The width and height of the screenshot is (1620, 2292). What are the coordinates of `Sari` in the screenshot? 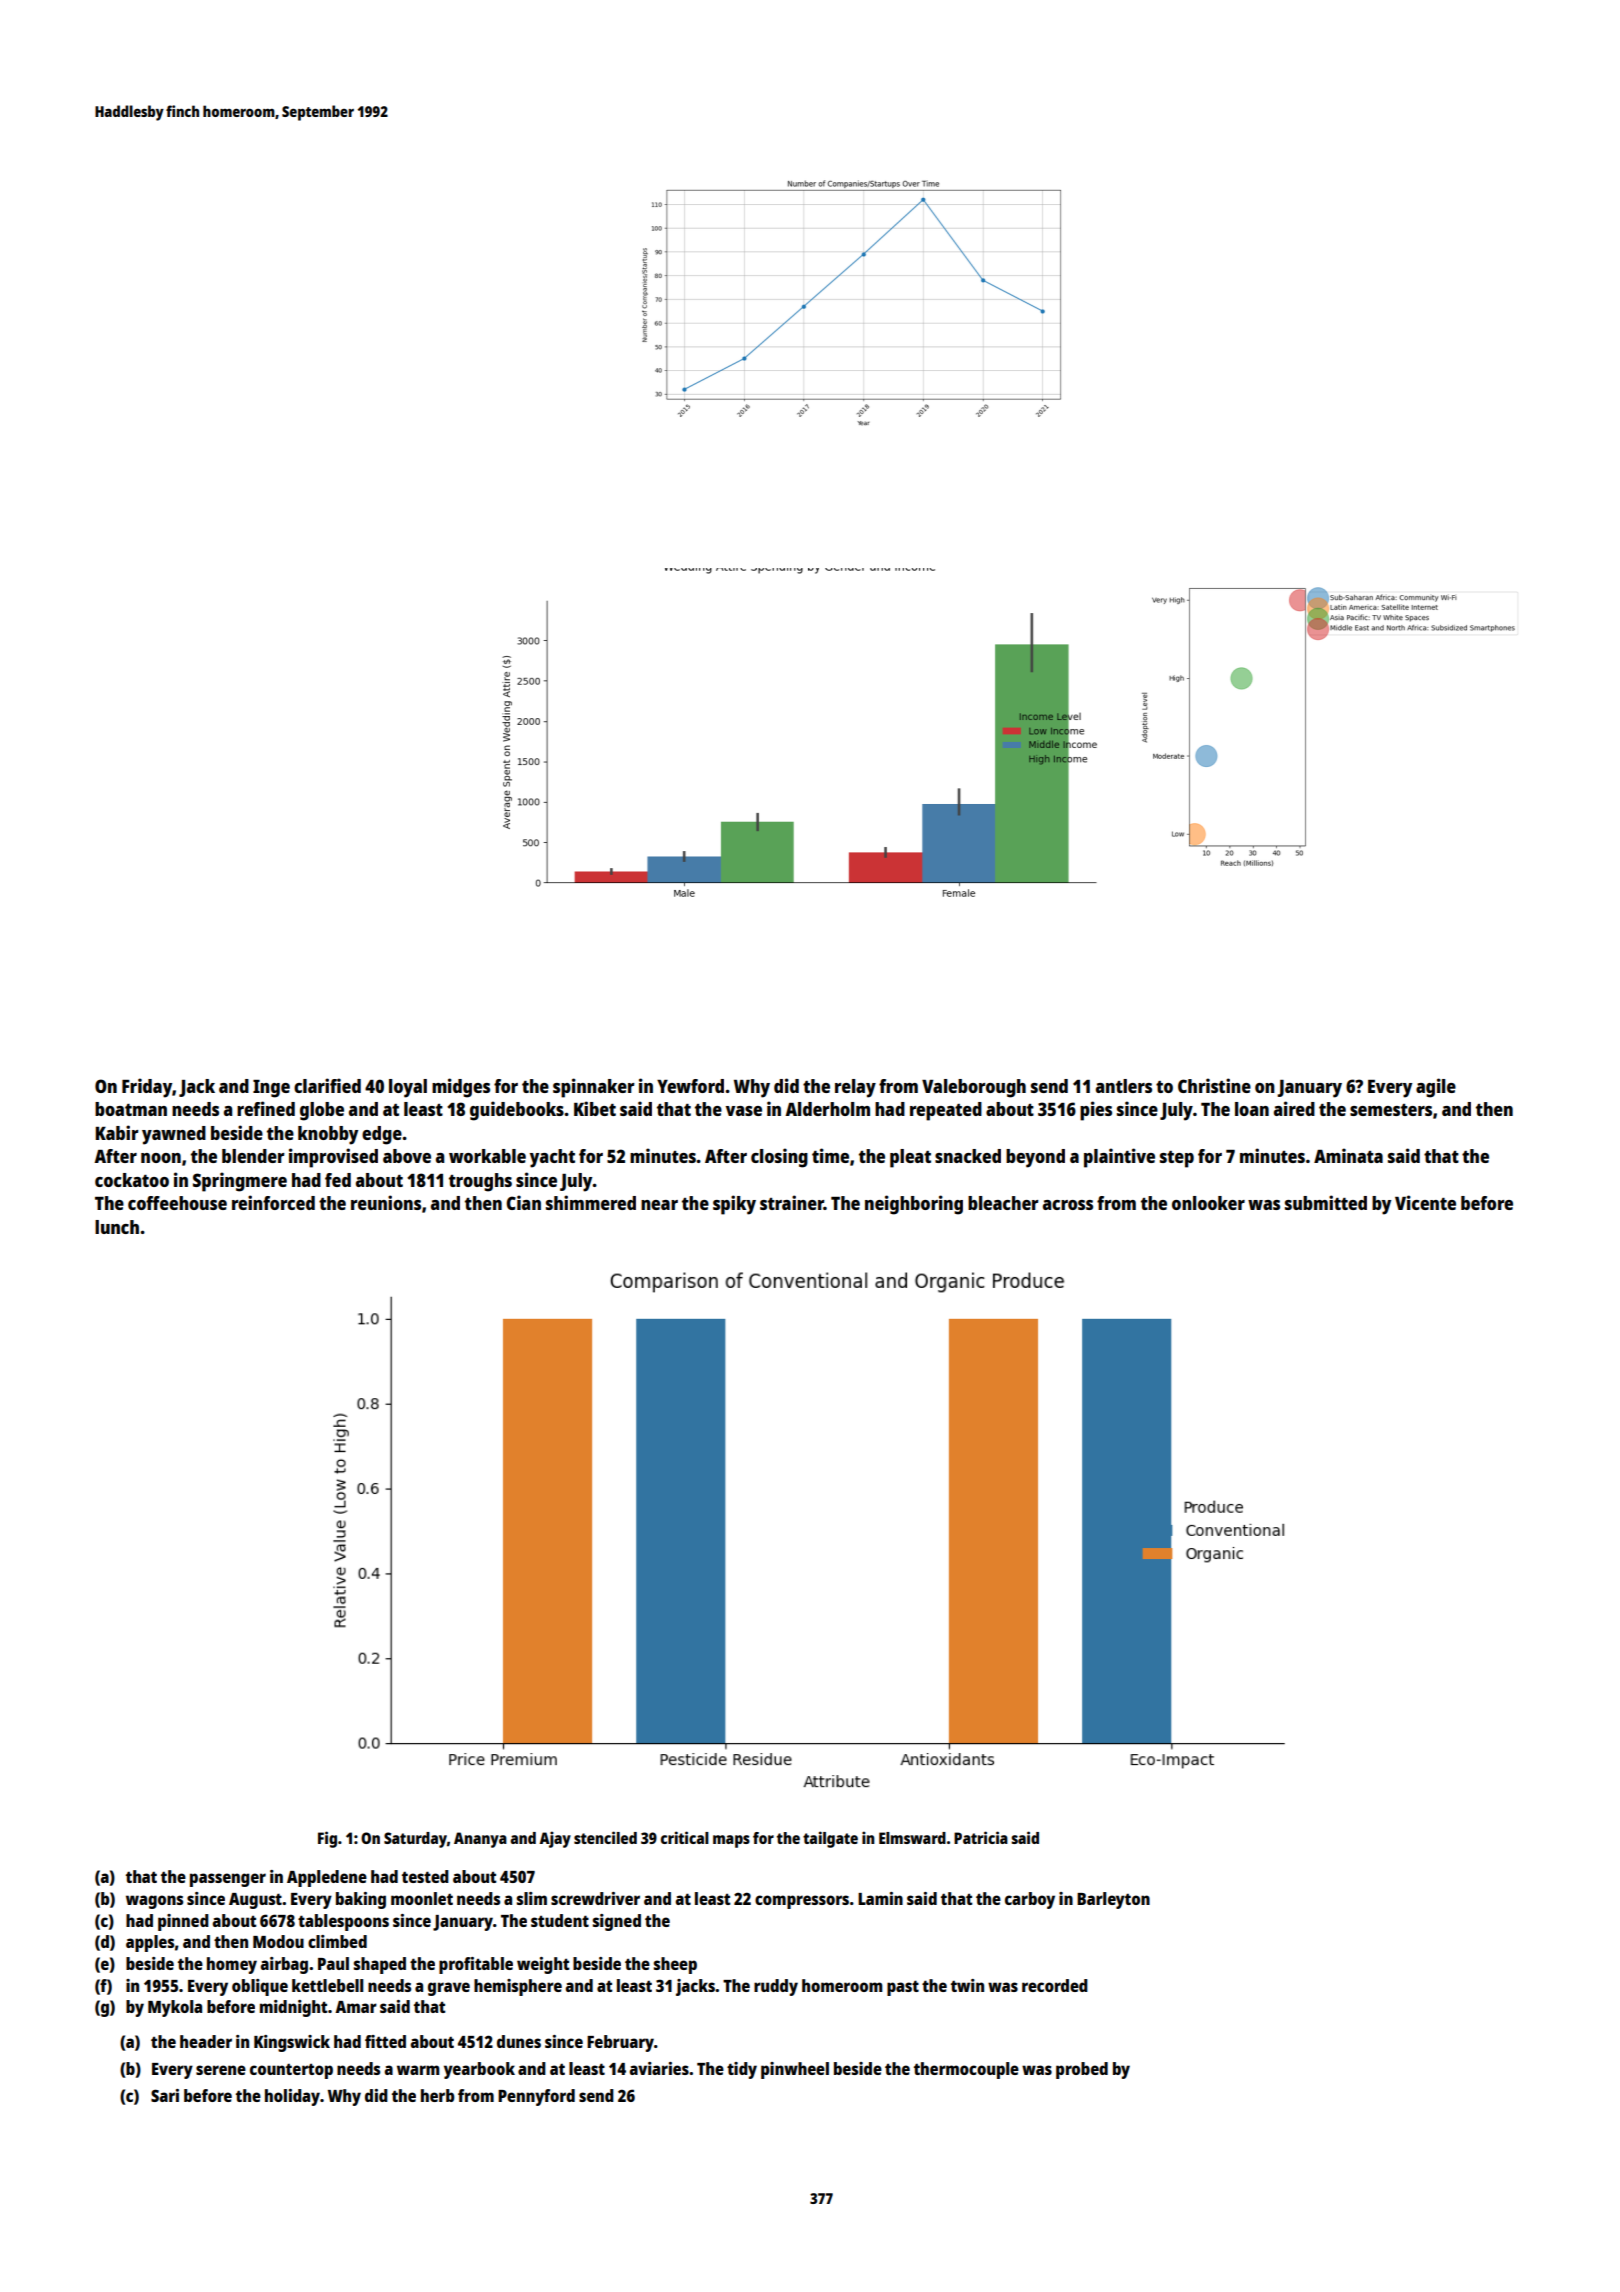 It's located at (165, 2095).
